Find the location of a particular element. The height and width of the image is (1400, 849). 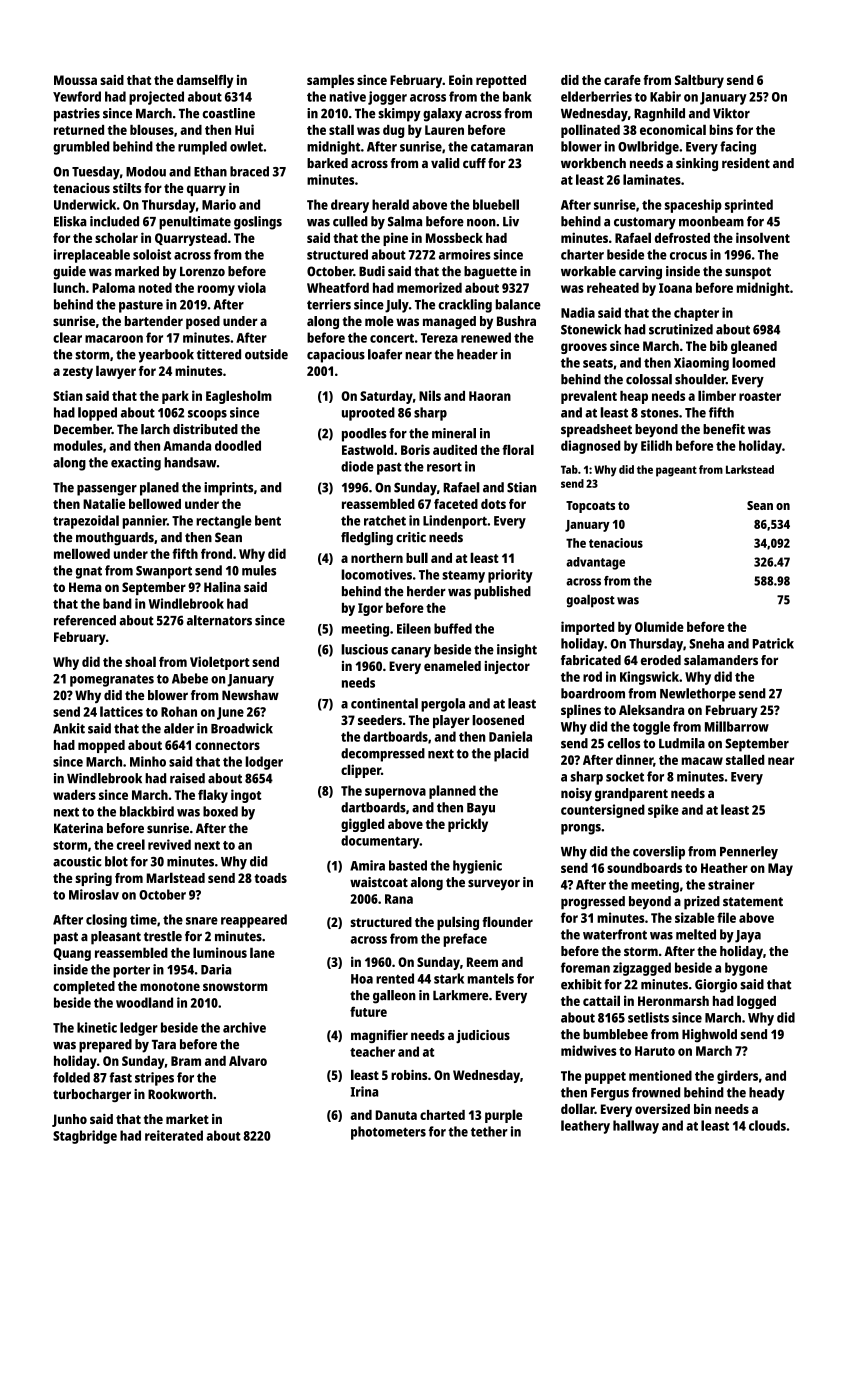

Kabir is located at coordinates (665, 96).
